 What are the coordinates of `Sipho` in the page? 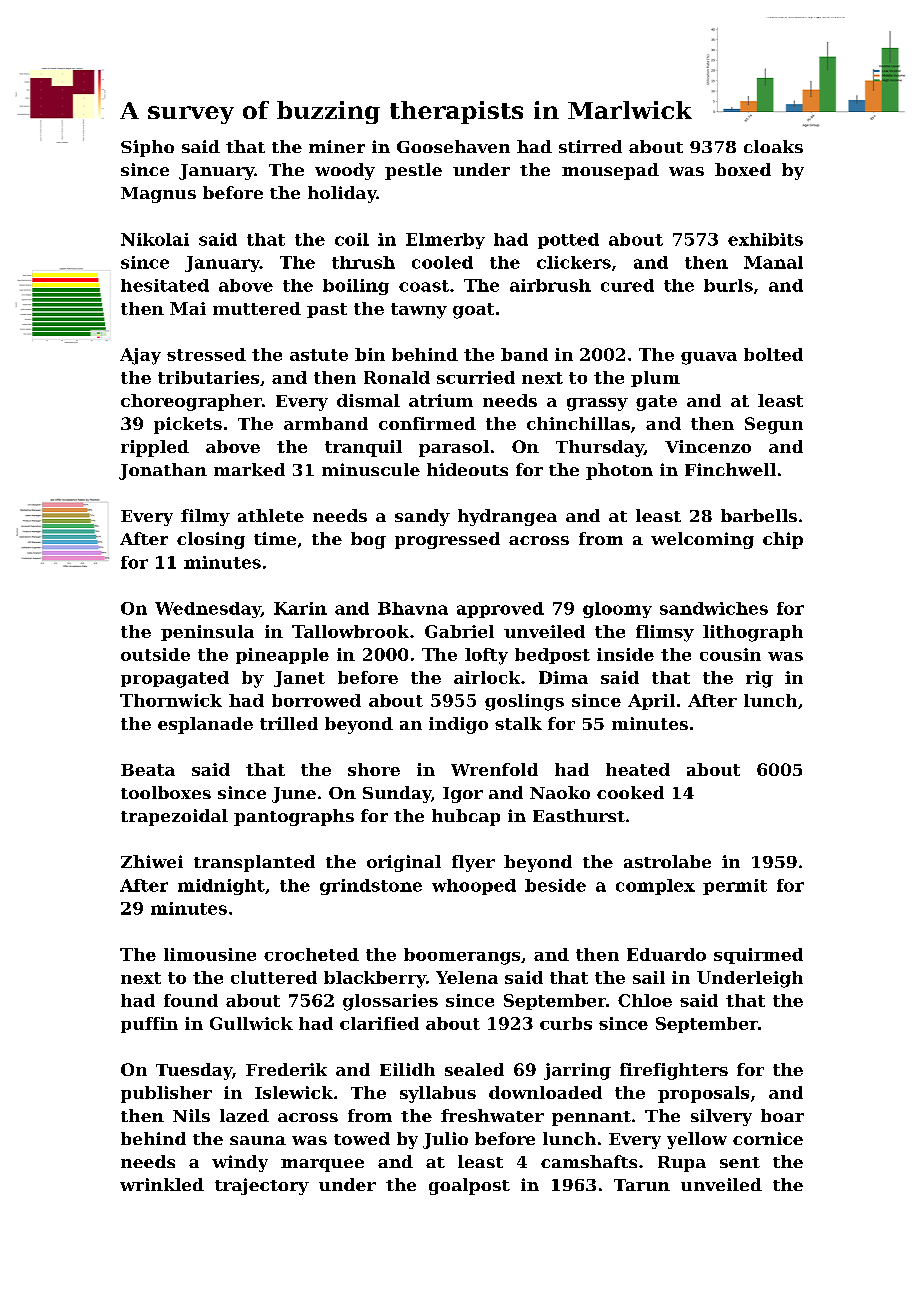 It's located at (147, 148).
